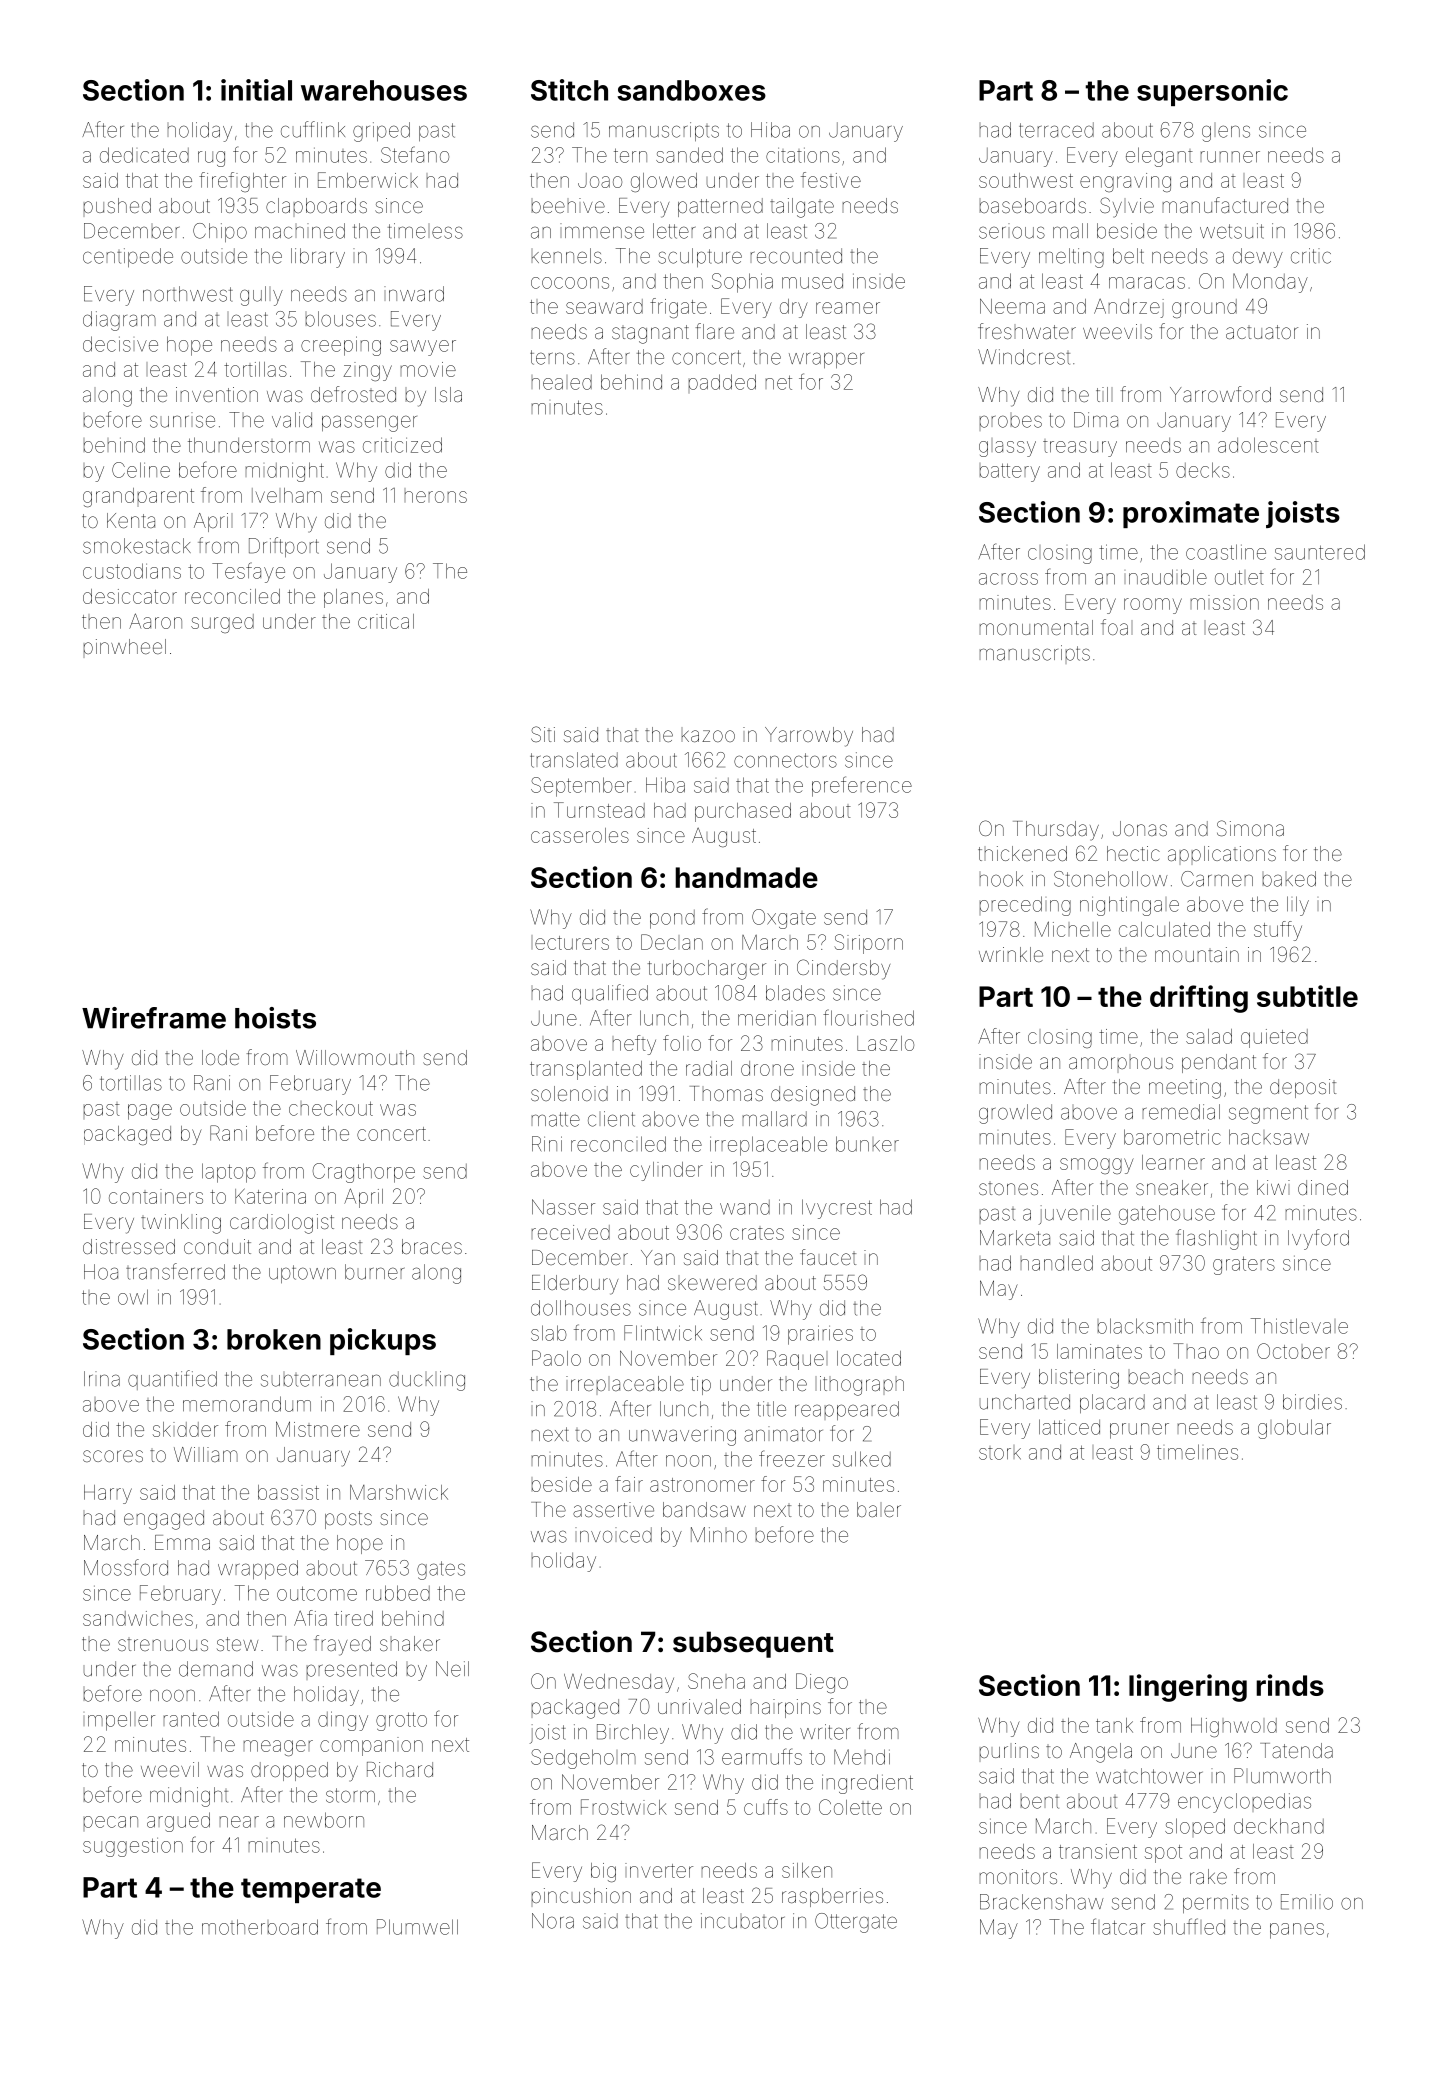  What do you see at coordinates (1071, 258) in the image?
I see `melting` at bounding box center [1071, 258].
